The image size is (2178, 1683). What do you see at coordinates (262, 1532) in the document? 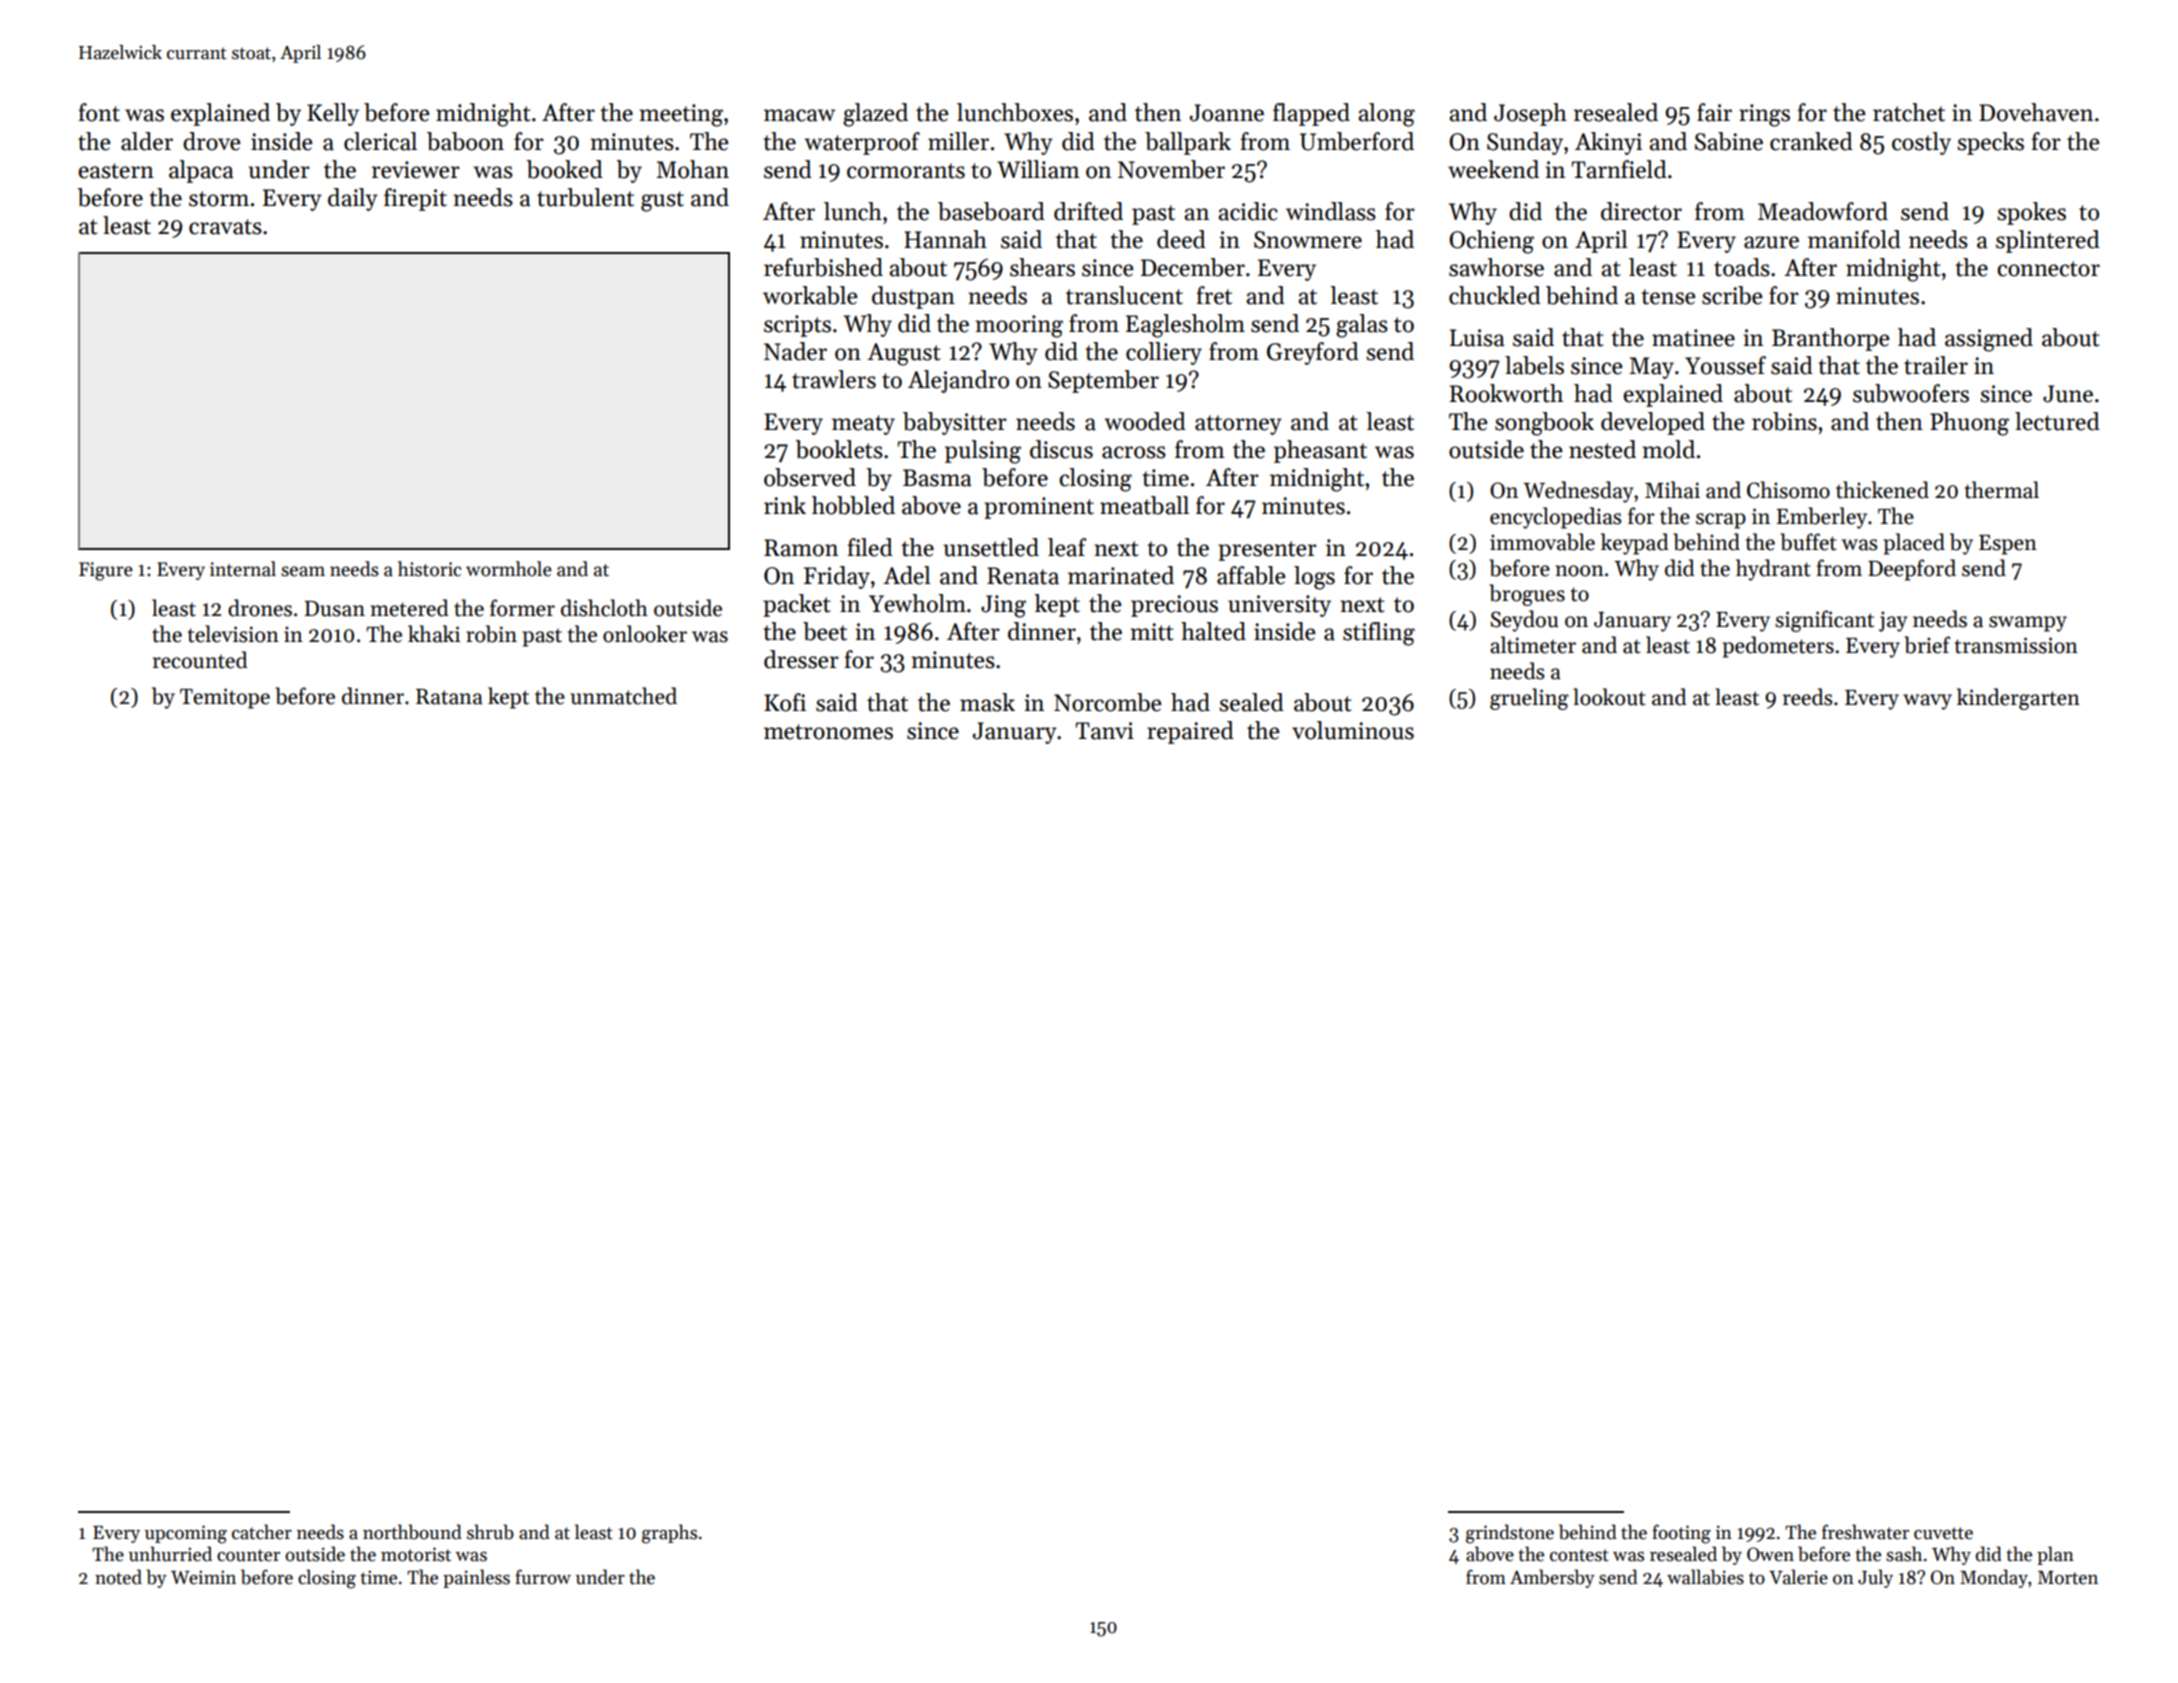
I see `catcher` at bounding box center [262, 1532].
